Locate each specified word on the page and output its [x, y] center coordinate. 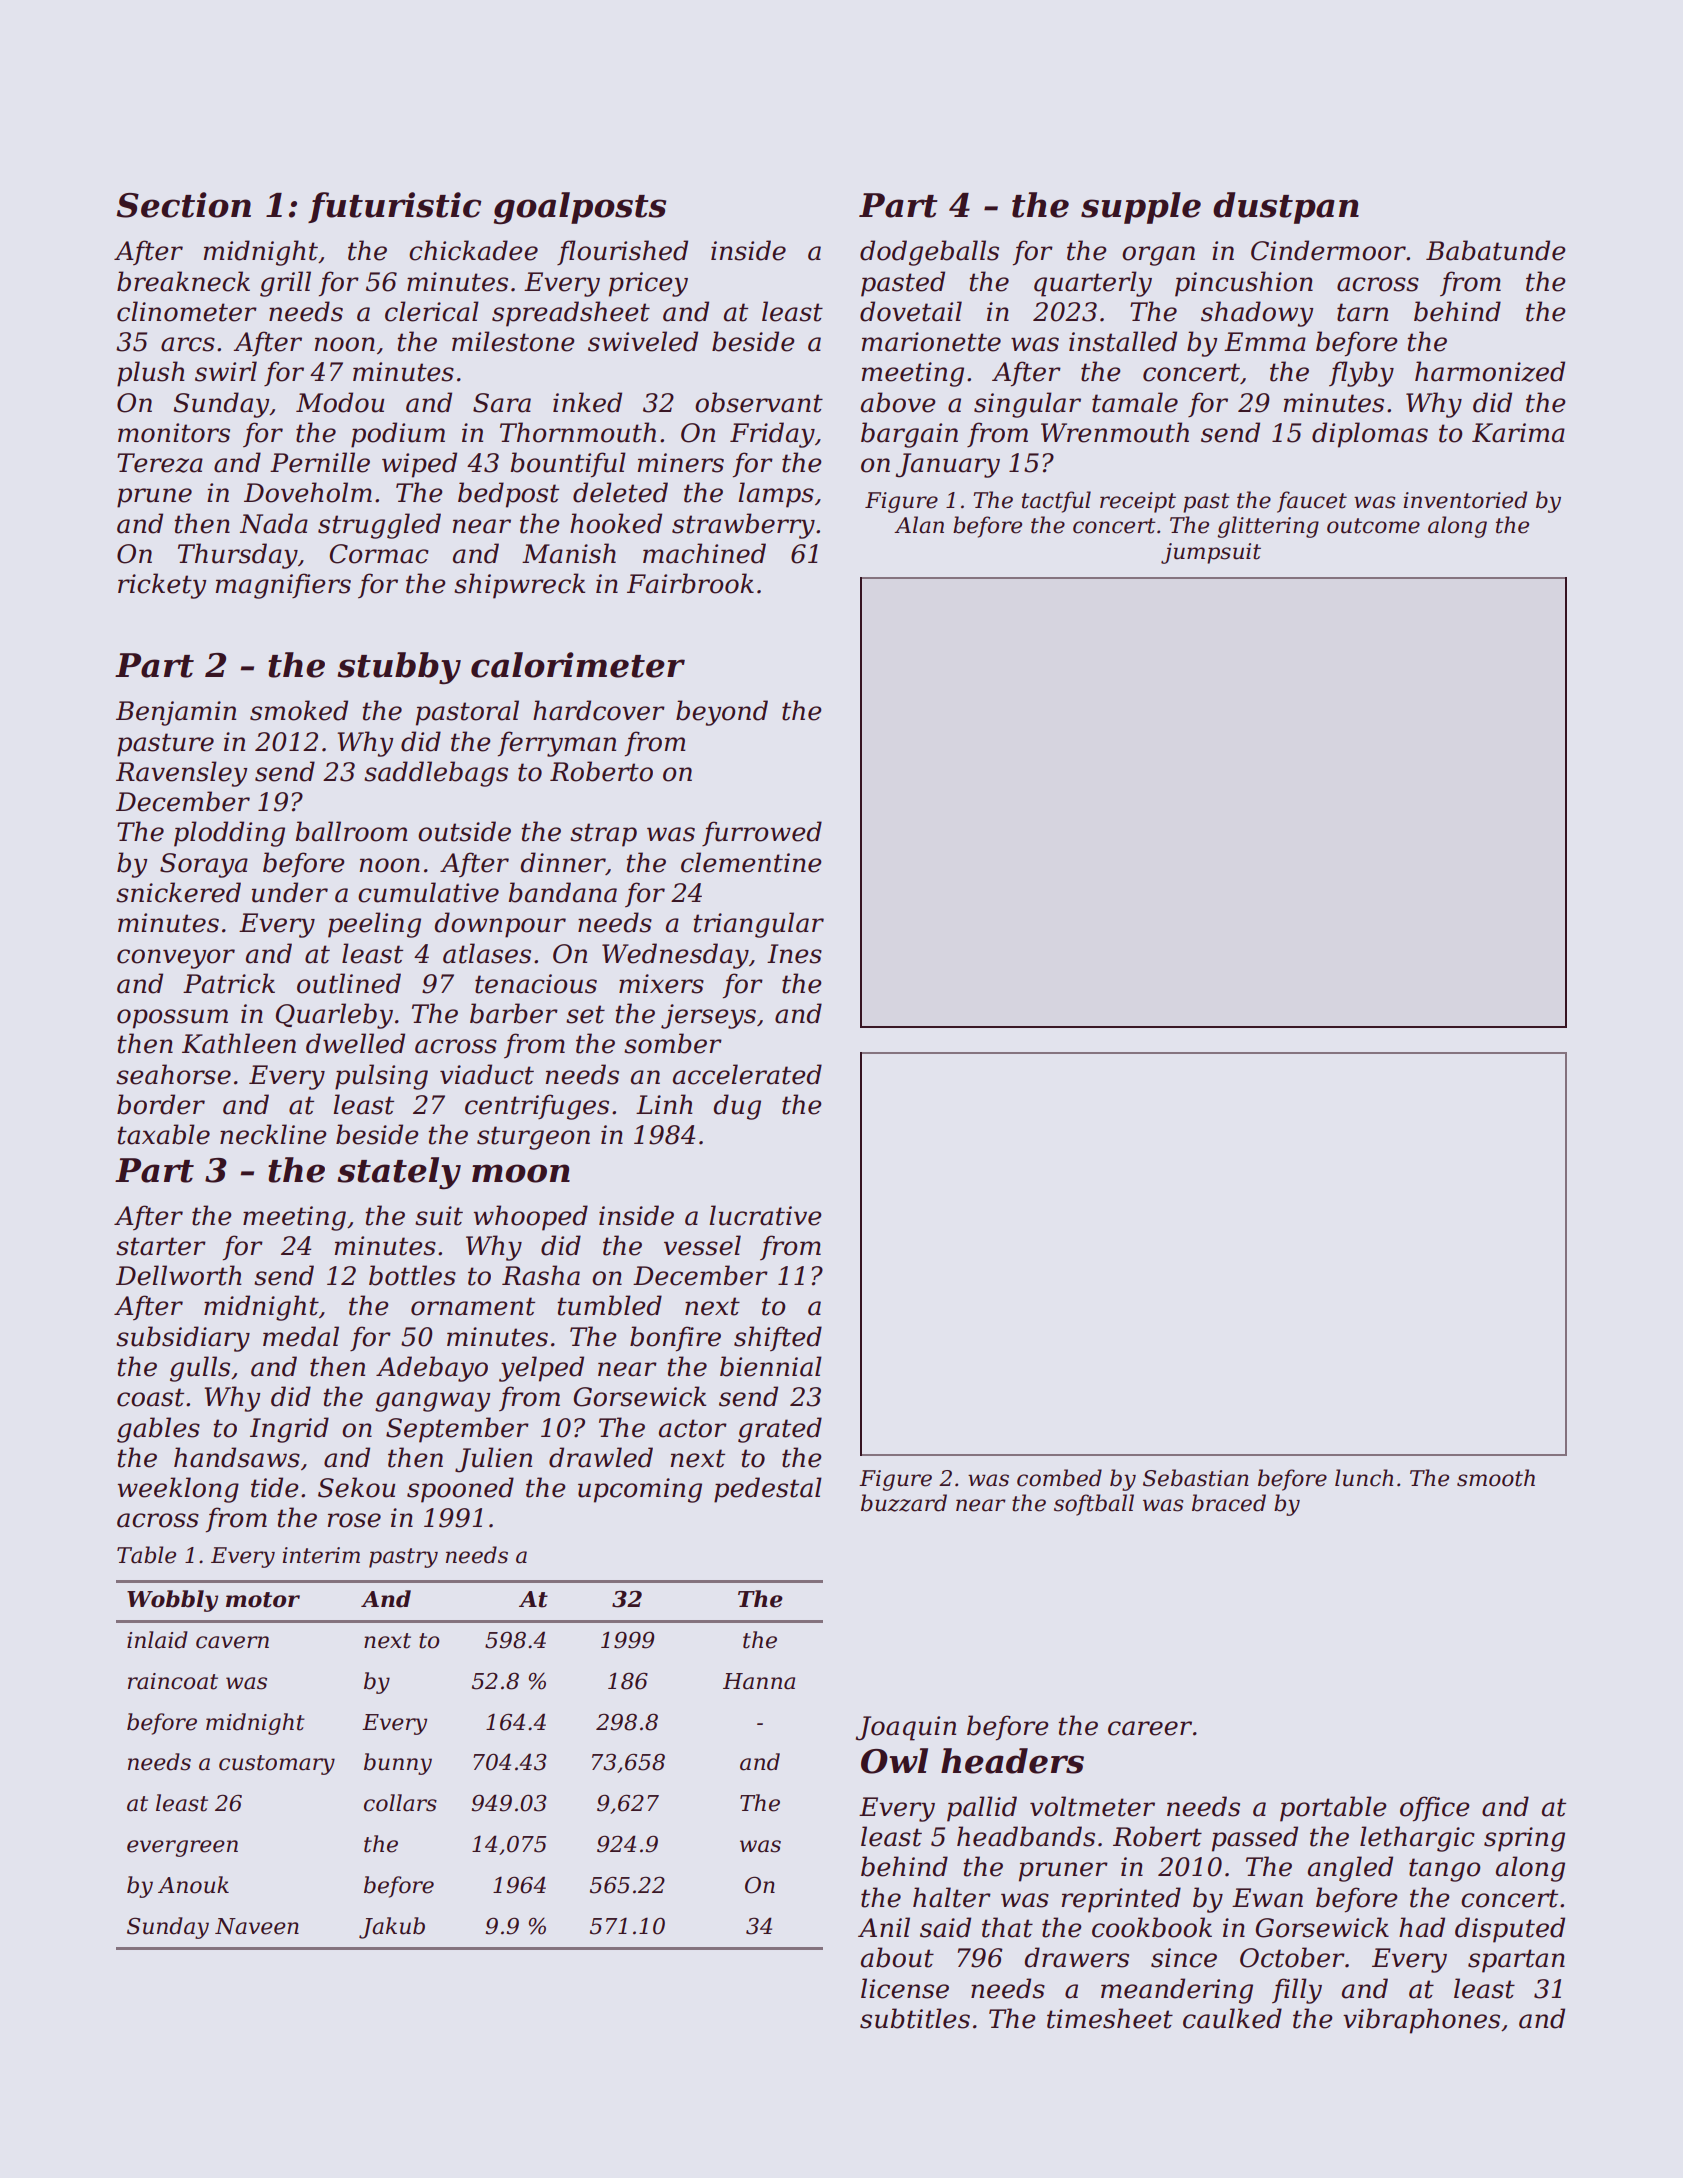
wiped [419, 465]
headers [1012, 1761]
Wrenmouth [1115, 432]
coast [150, 1397]
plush [151, 374]
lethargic [1417, 1839]
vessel [702, 1245]
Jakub [392, 1928]
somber [673, 1043]
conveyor [176, 959]
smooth [1496, 1478]
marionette [931, 342]
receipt [1138, 502]
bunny [398, 1764]
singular [1027, 405]
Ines [794, 954]
